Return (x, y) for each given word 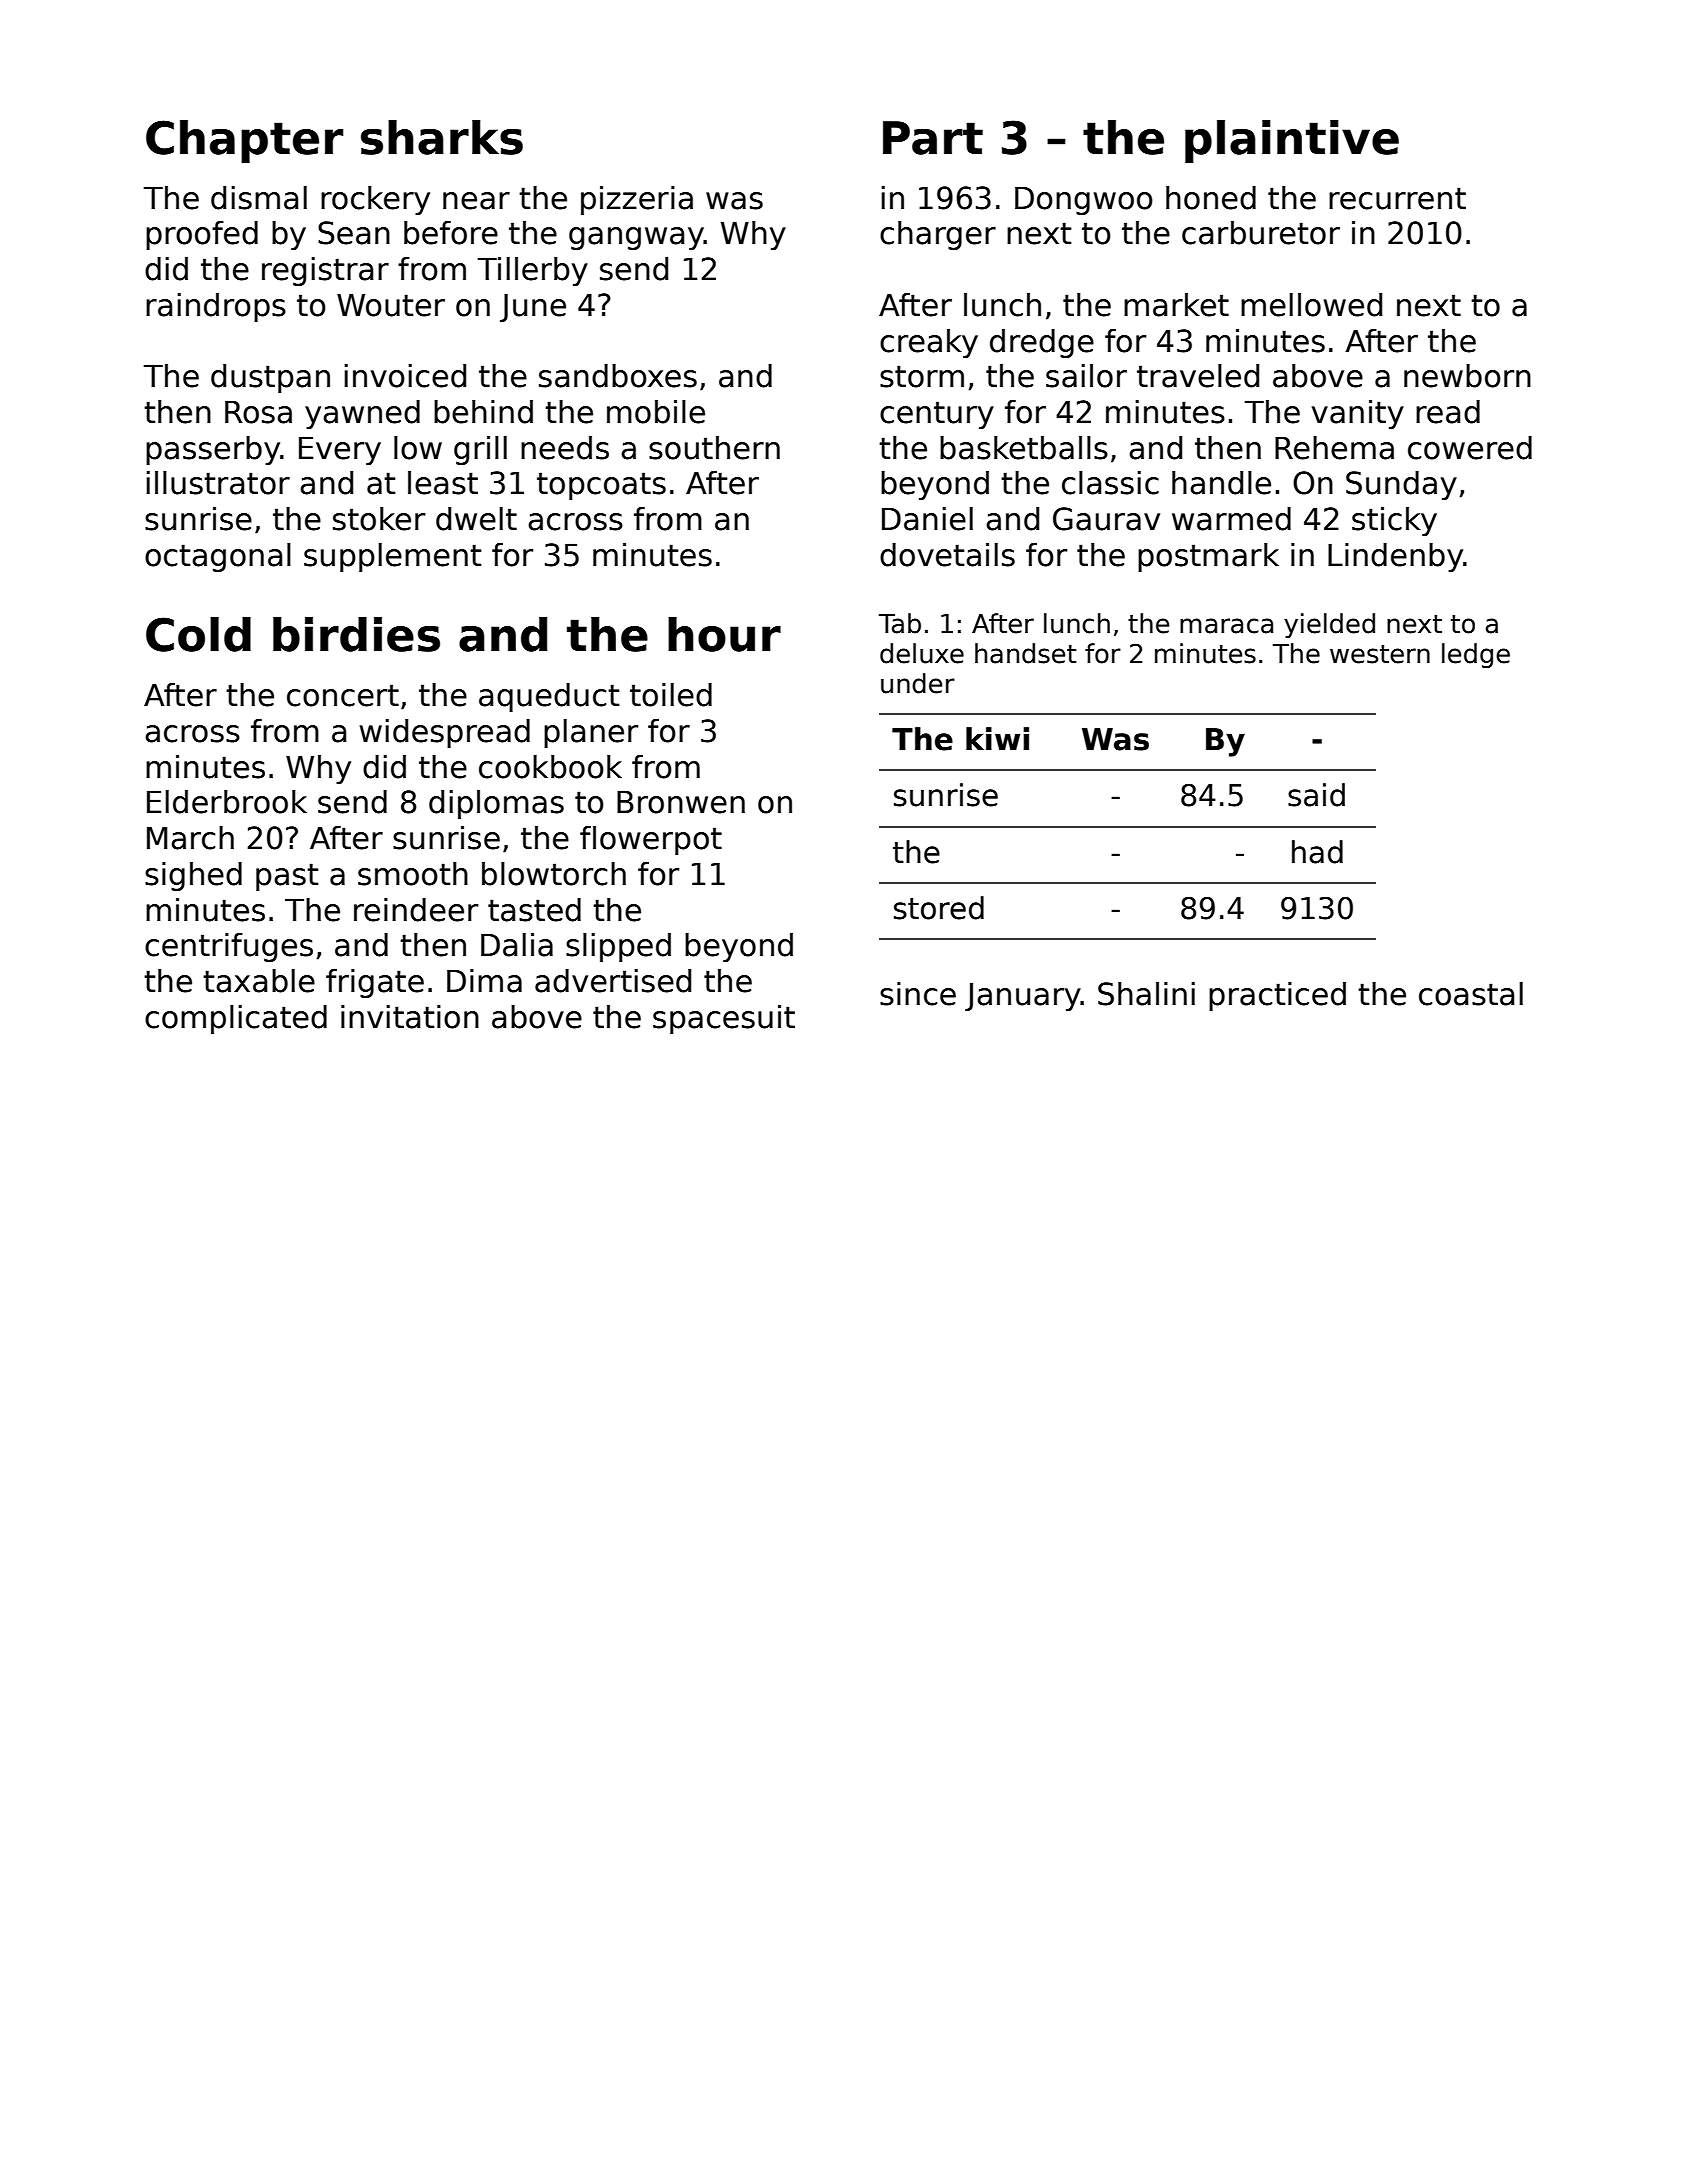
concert (343, 695)
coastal (1471, 994)
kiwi (997, 738)
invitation (410, 1017)
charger (938, 235)
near (476, 201)
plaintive (1292, 141)
